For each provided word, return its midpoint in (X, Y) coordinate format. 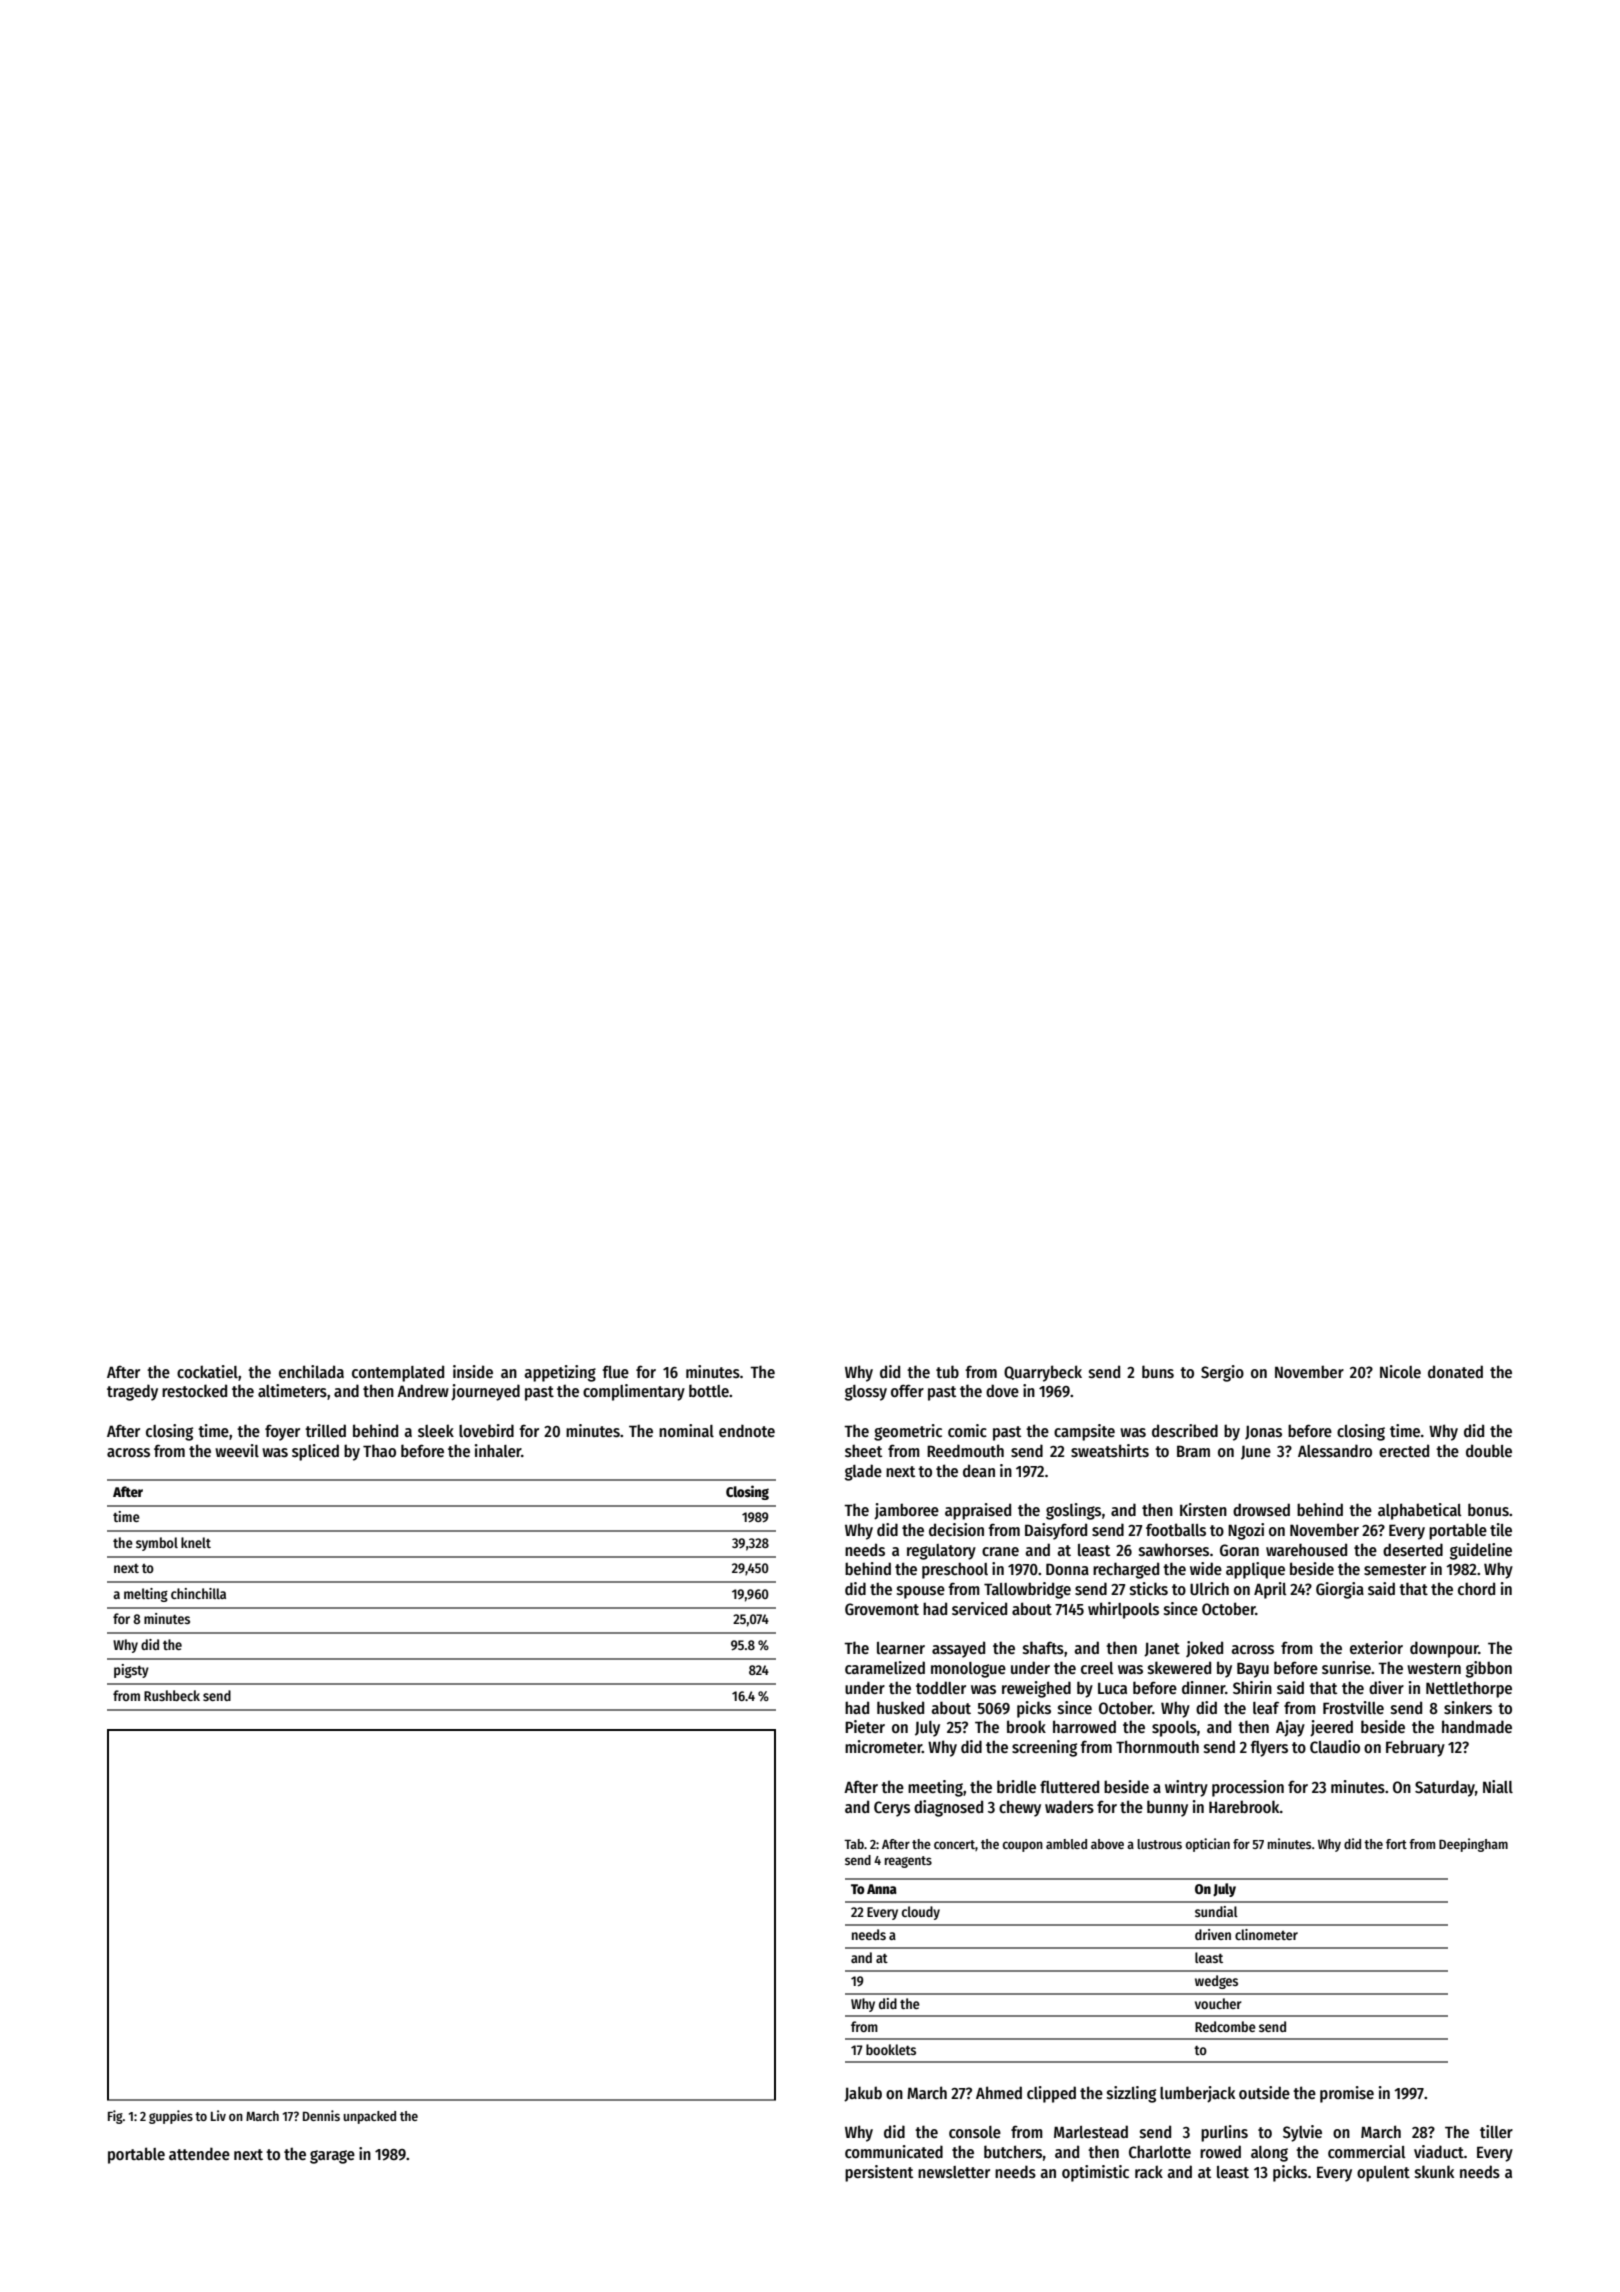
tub (947, 1371)
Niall (1498, 1786)
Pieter (865, 1726)
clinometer (1266, 1934)
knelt (196, 1542)
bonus (1488, 1510)
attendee (199, 2153)
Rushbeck (172, 1695)
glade (863, 1472)
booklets (891, 2049)
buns (1158, 1372)
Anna (882, 1889)
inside (473, 1372)
